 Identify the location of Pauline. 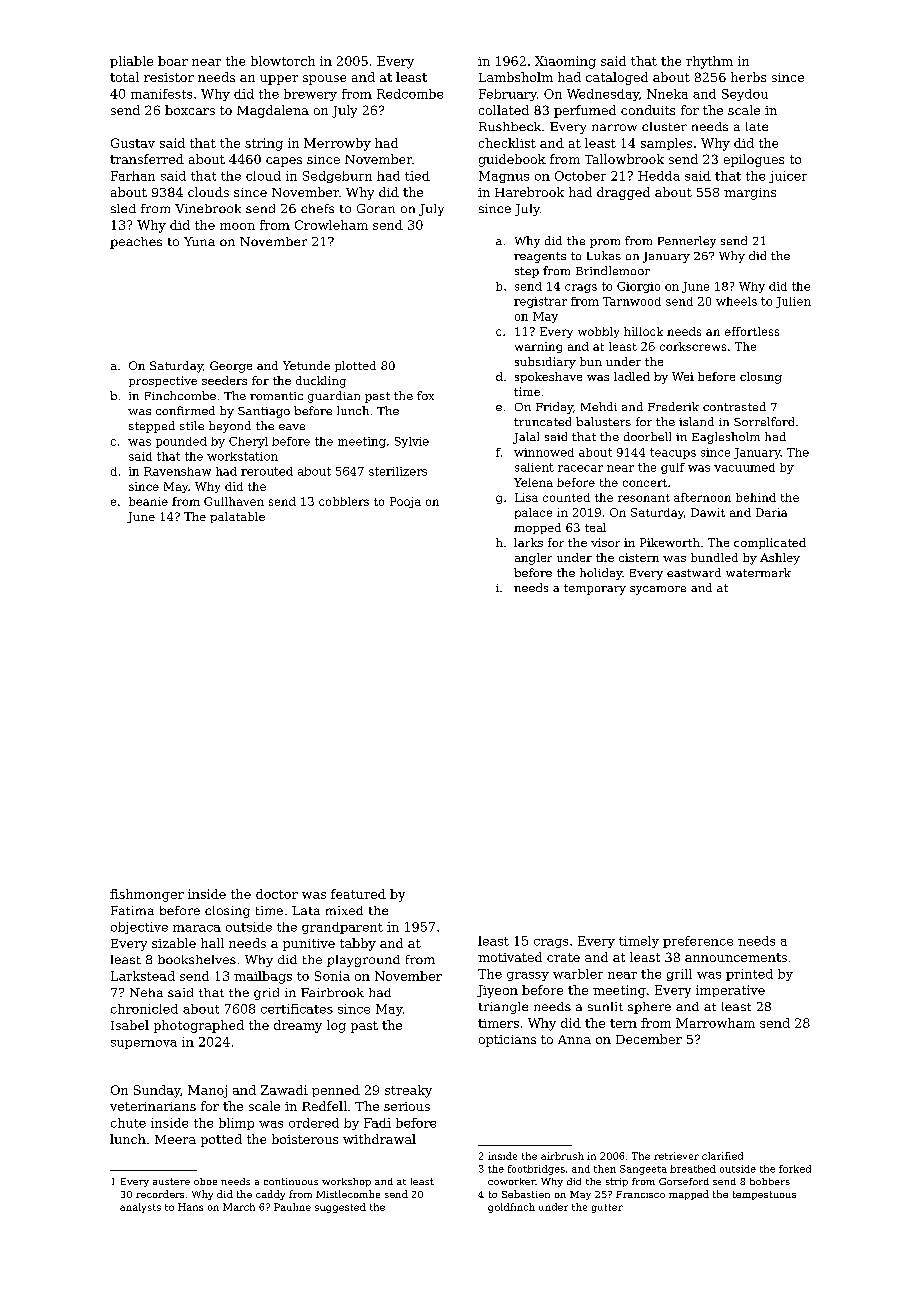
(292, 1207).
